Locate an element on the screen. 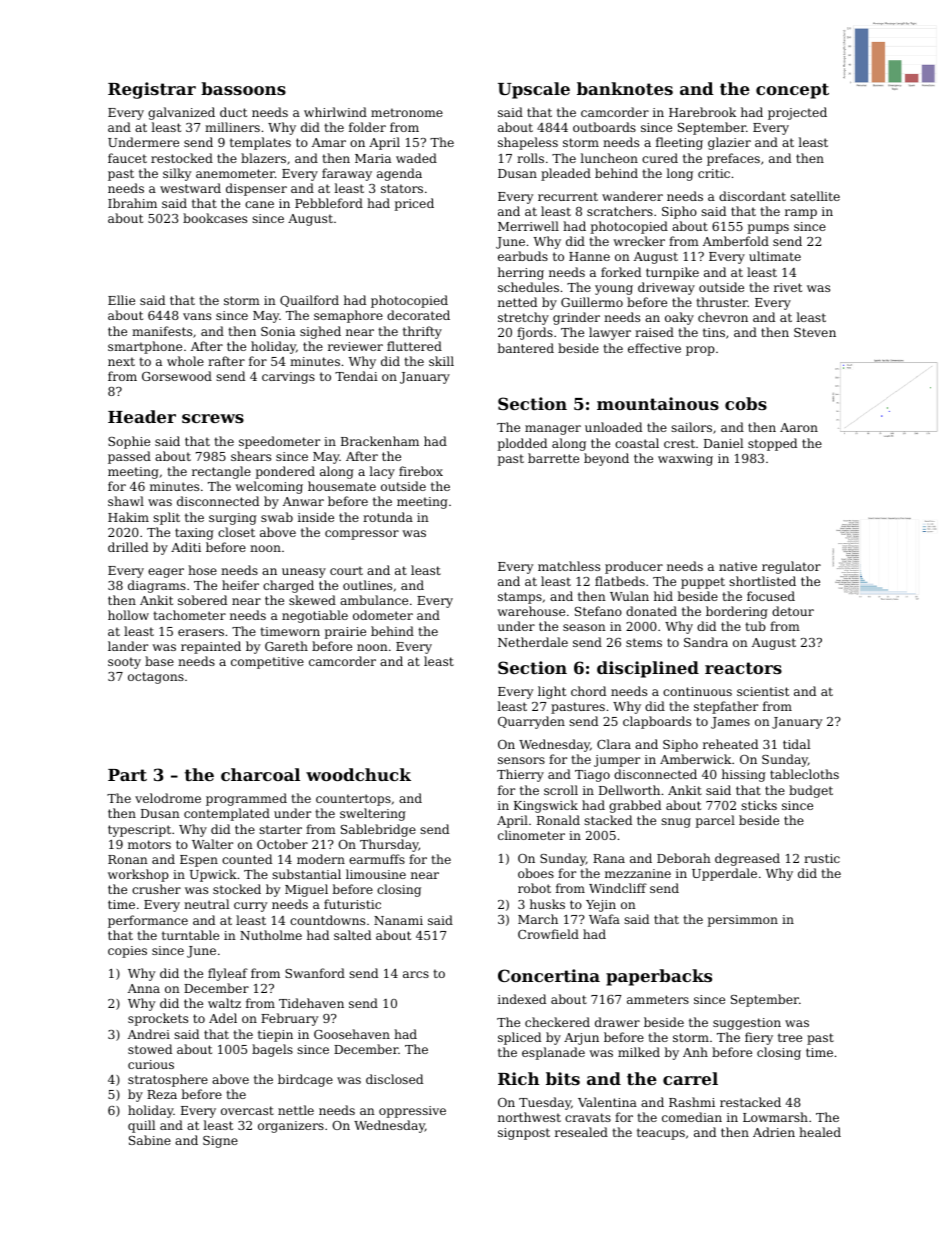 Image resolution: width=952 pixels, height=1233 pixels. stratosphere is located at coordinates (168, 1080).
